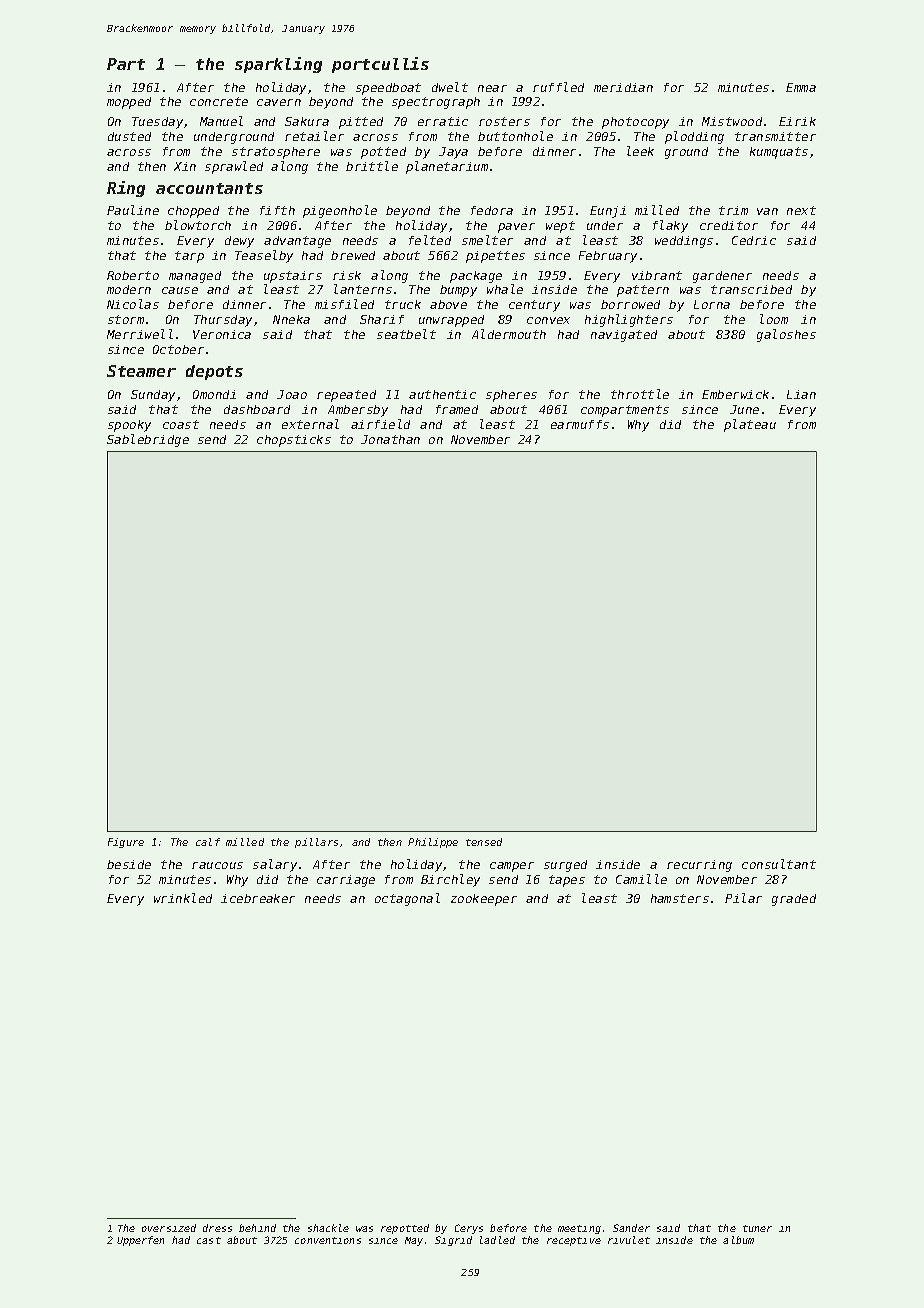  Describe the element at coordinates (641, 879) in the page. I see `Camille` at that location.
